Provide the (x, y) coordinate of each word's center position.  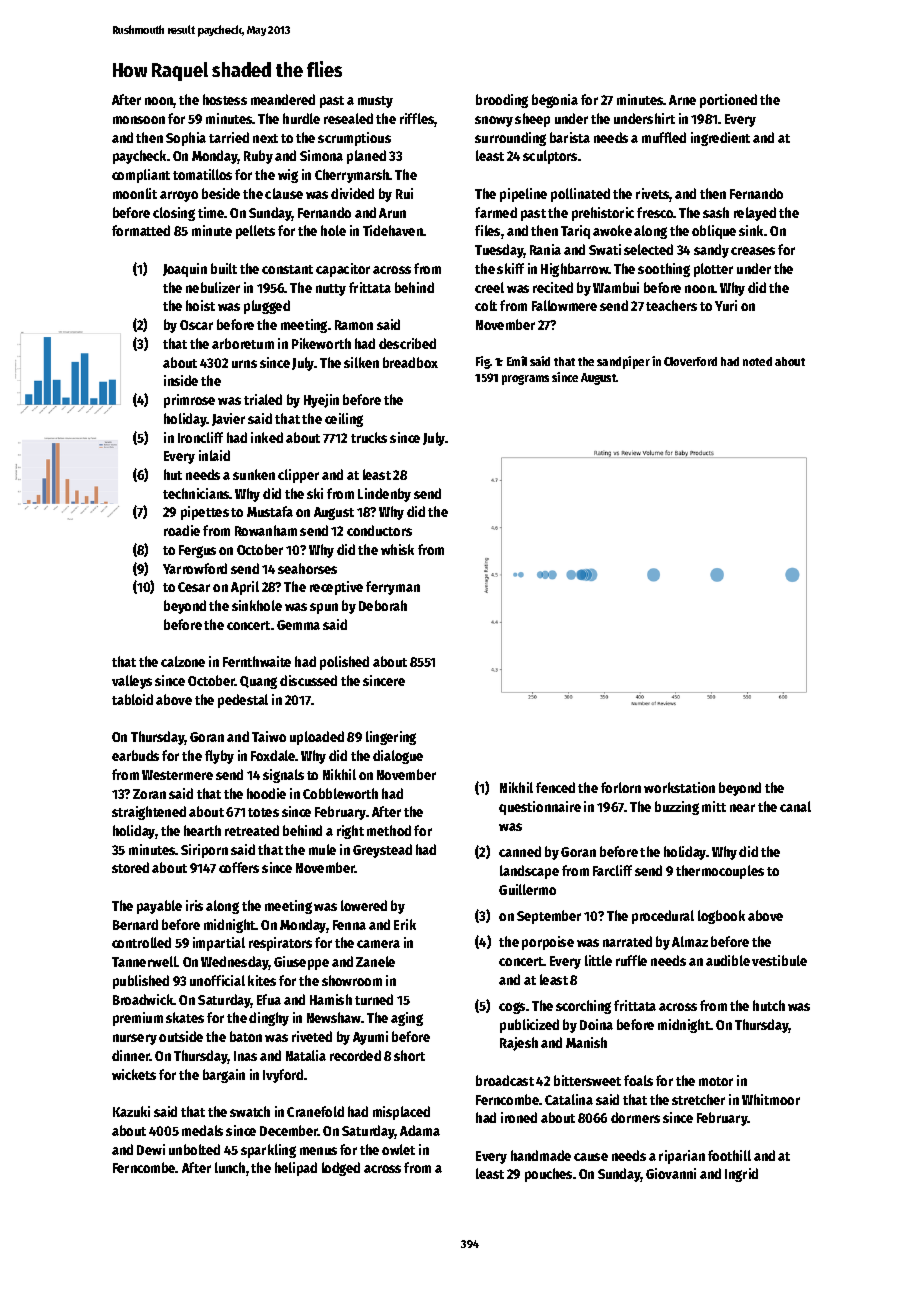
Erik (405, 924)
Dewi (151, 1149)
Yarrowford (195, 568)
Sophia (186, 139)
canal (795, 806)
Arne (682, 100)
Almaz (690, 941)
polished (344, 663)
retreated (252, 830)
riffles (417, 118)
